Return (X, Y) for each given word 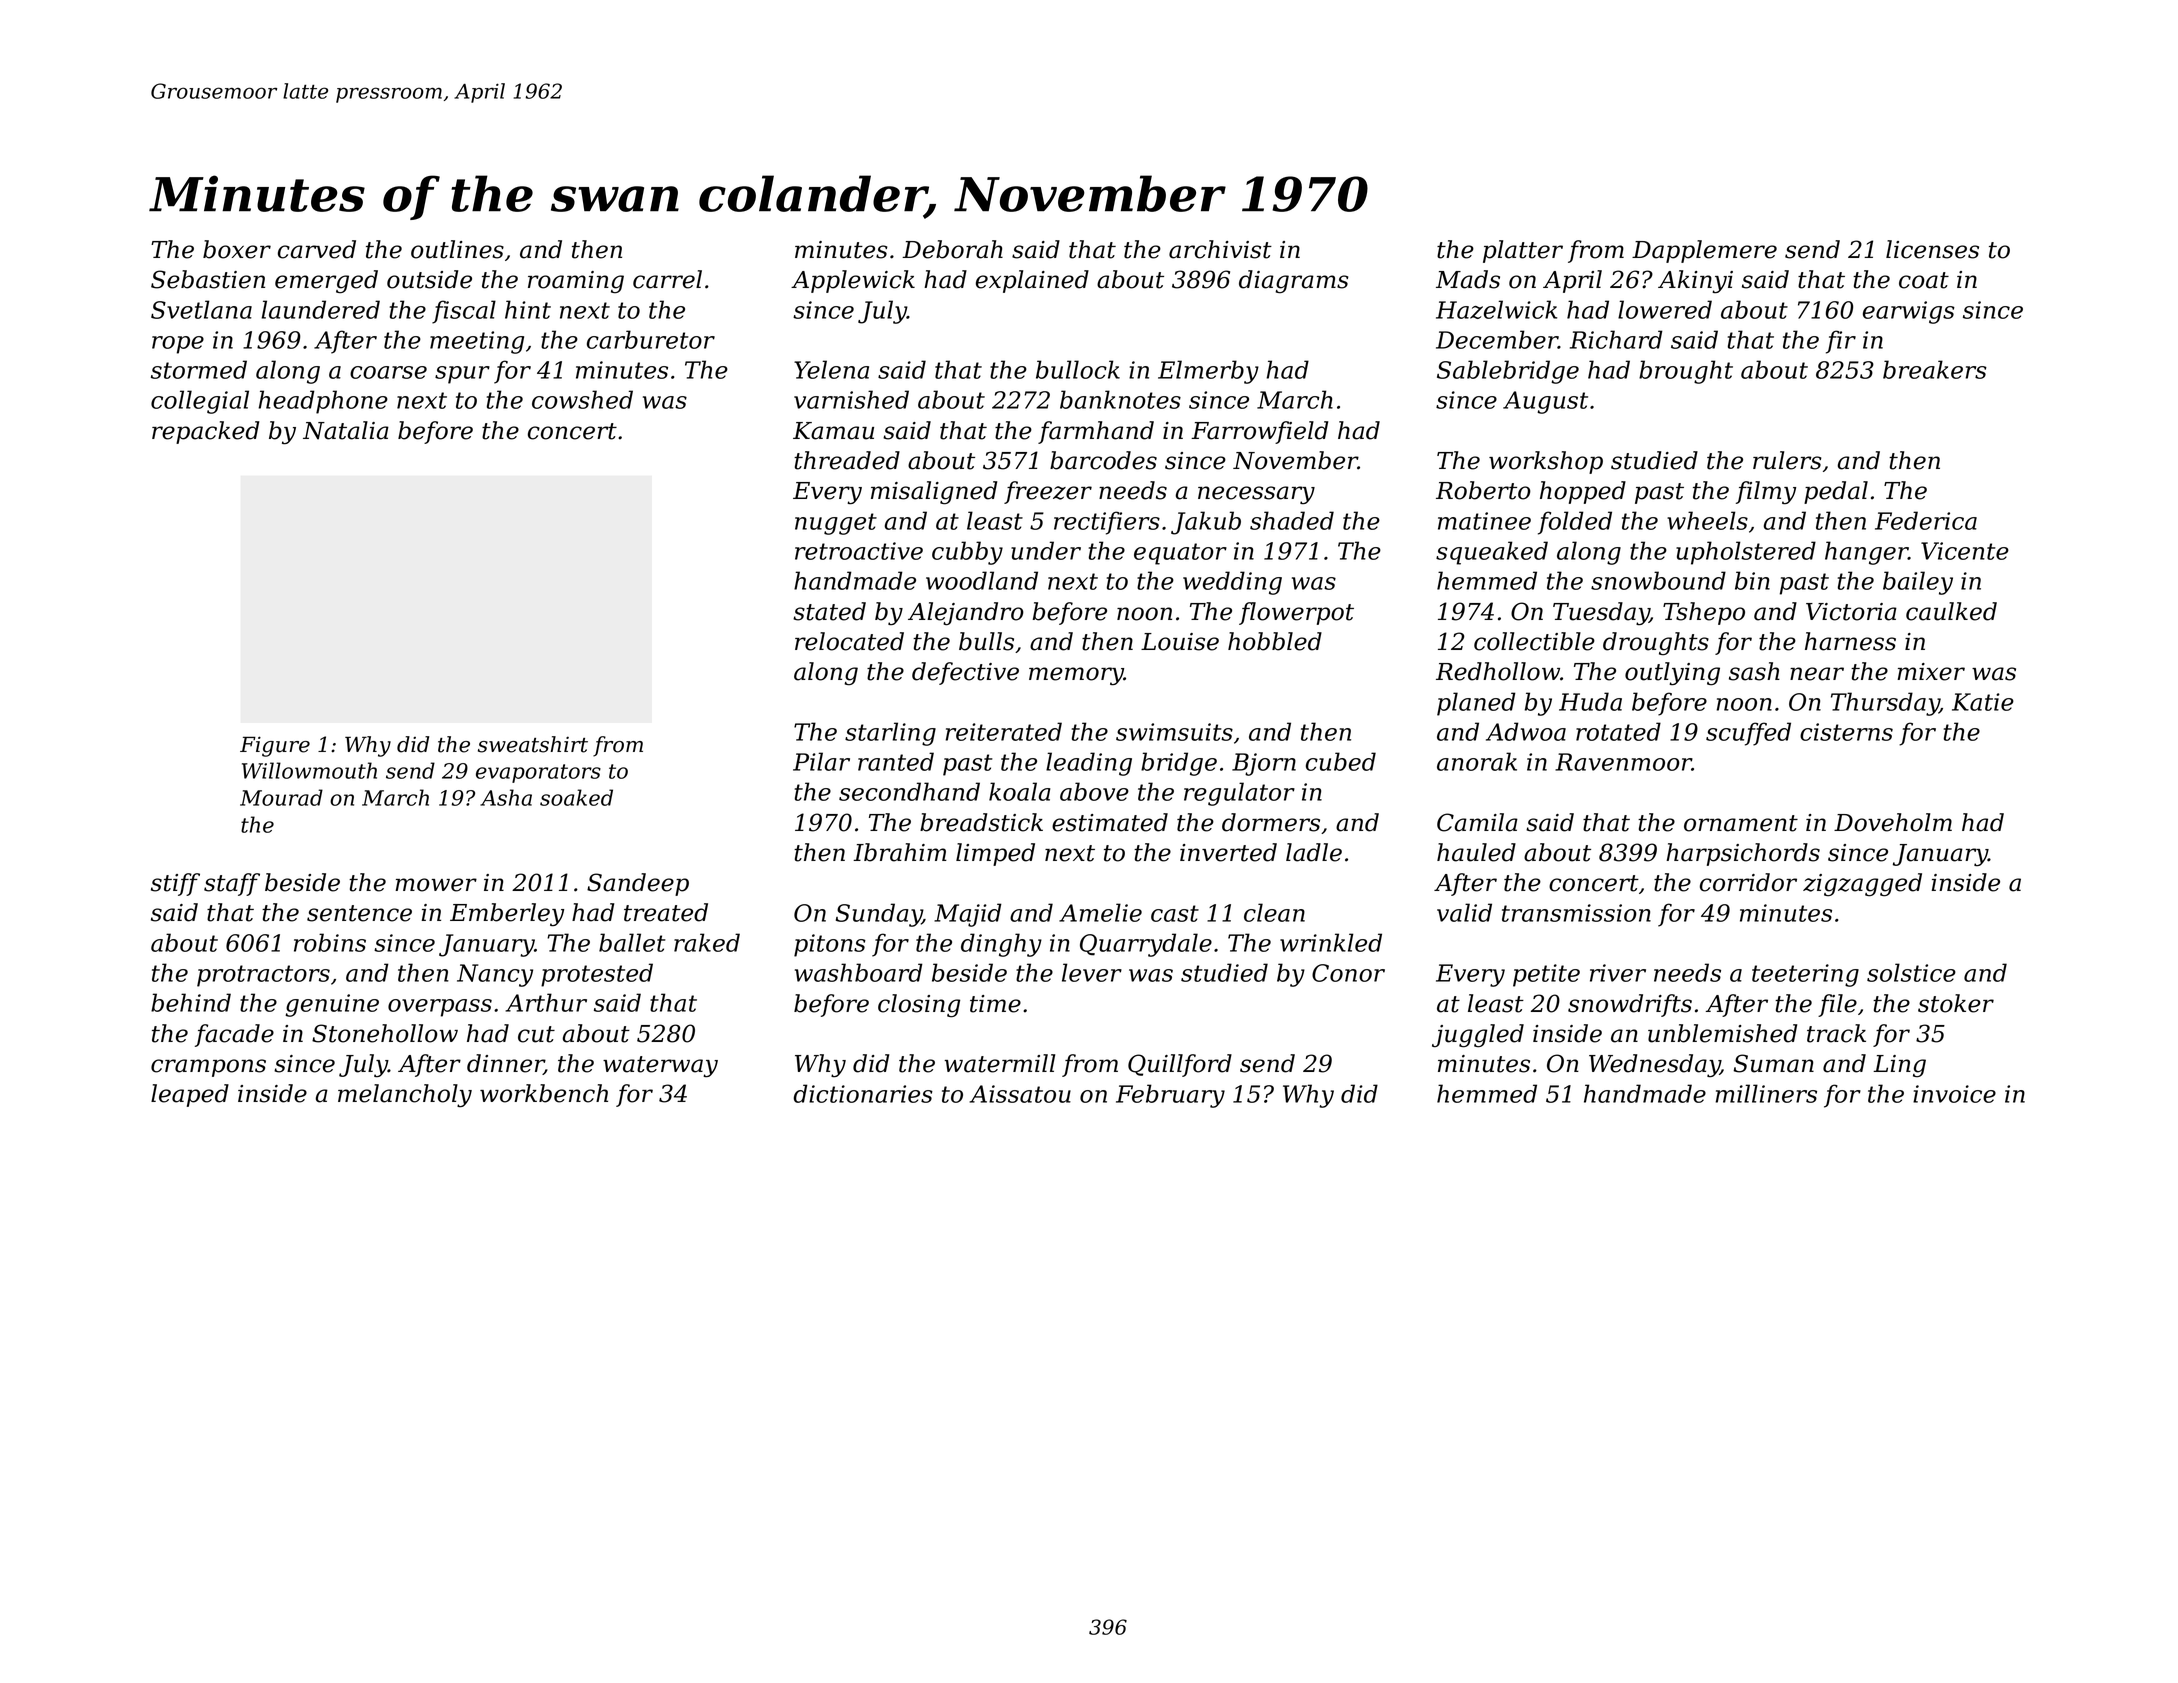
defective (965, 673)
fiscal (464, 312)
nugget (836, 524)
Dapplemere (1704, 251)
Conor (1348, 973)
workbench (544, 1093)
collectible (1534, 641)
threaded (847, 460)
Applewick (853, 281)
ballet (632, 942)
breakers (1935, 369)
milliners (1766, 1093)
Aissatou (1020, 1094)
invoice (1954, 1094)
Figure (275, 746)
